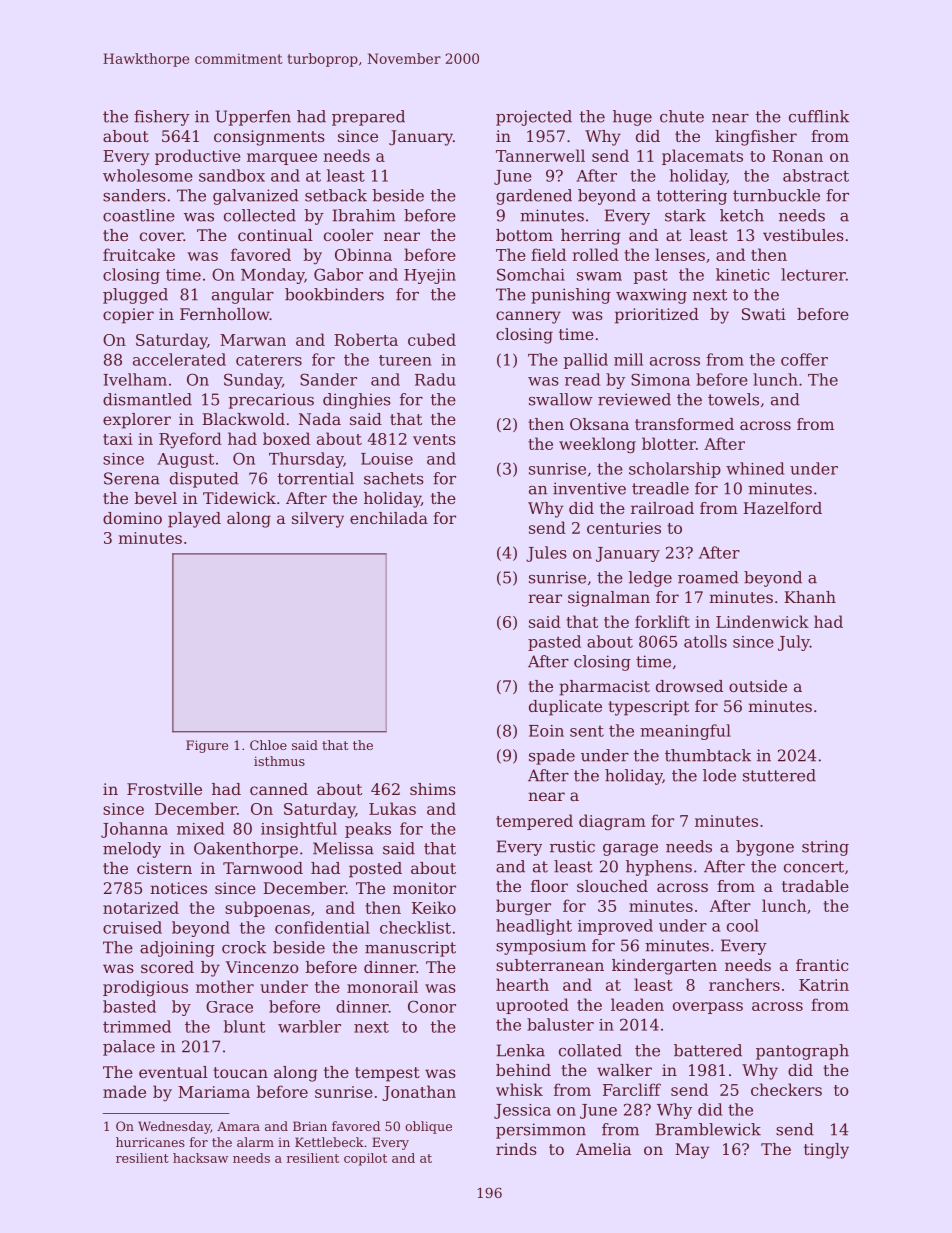 This screenshot has width=952, height=1233. I want to click on confidential, so click(322, 927).
